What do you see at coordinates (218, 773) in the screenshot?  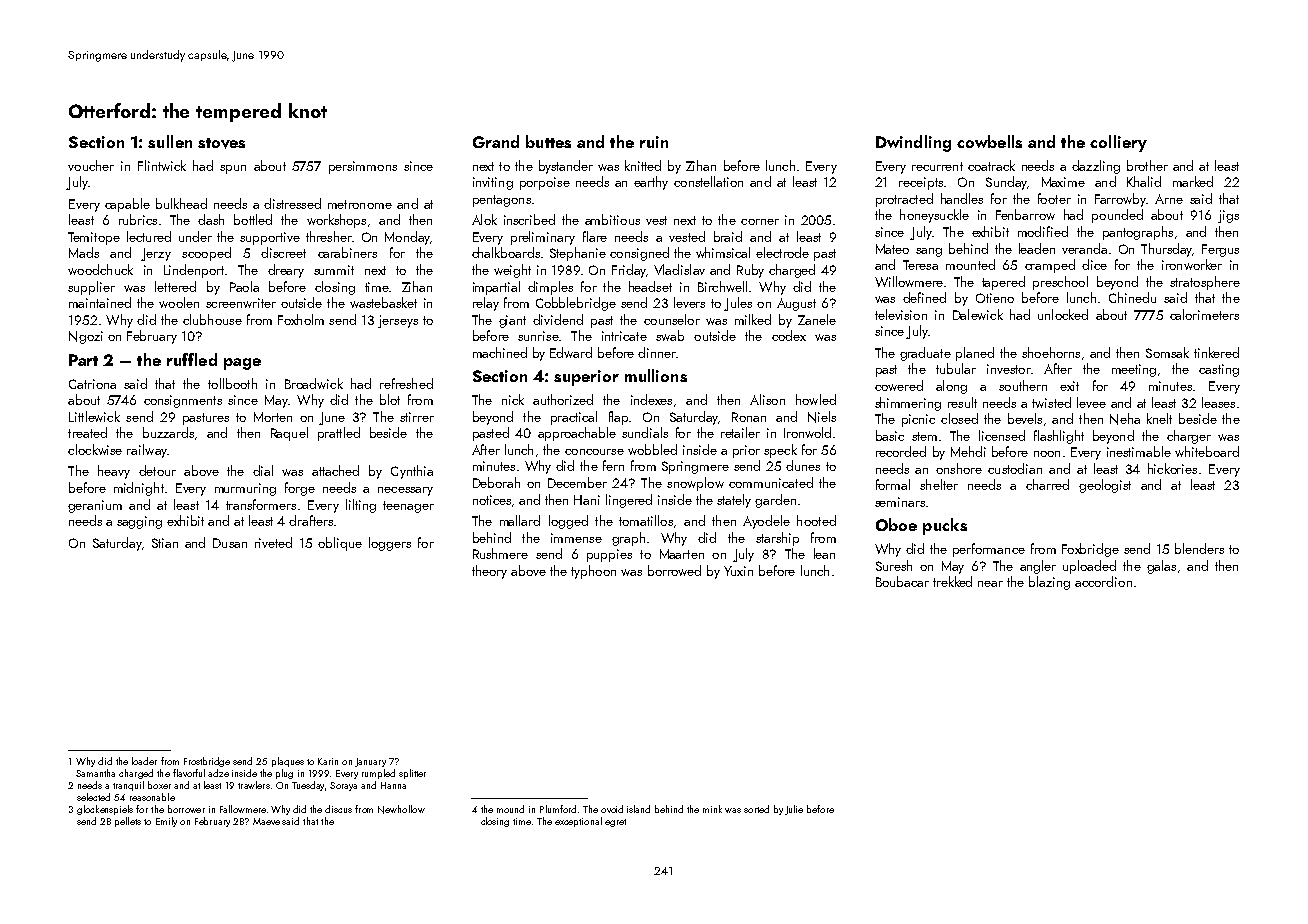 I see `adze` at bounding box center [218, 773].
